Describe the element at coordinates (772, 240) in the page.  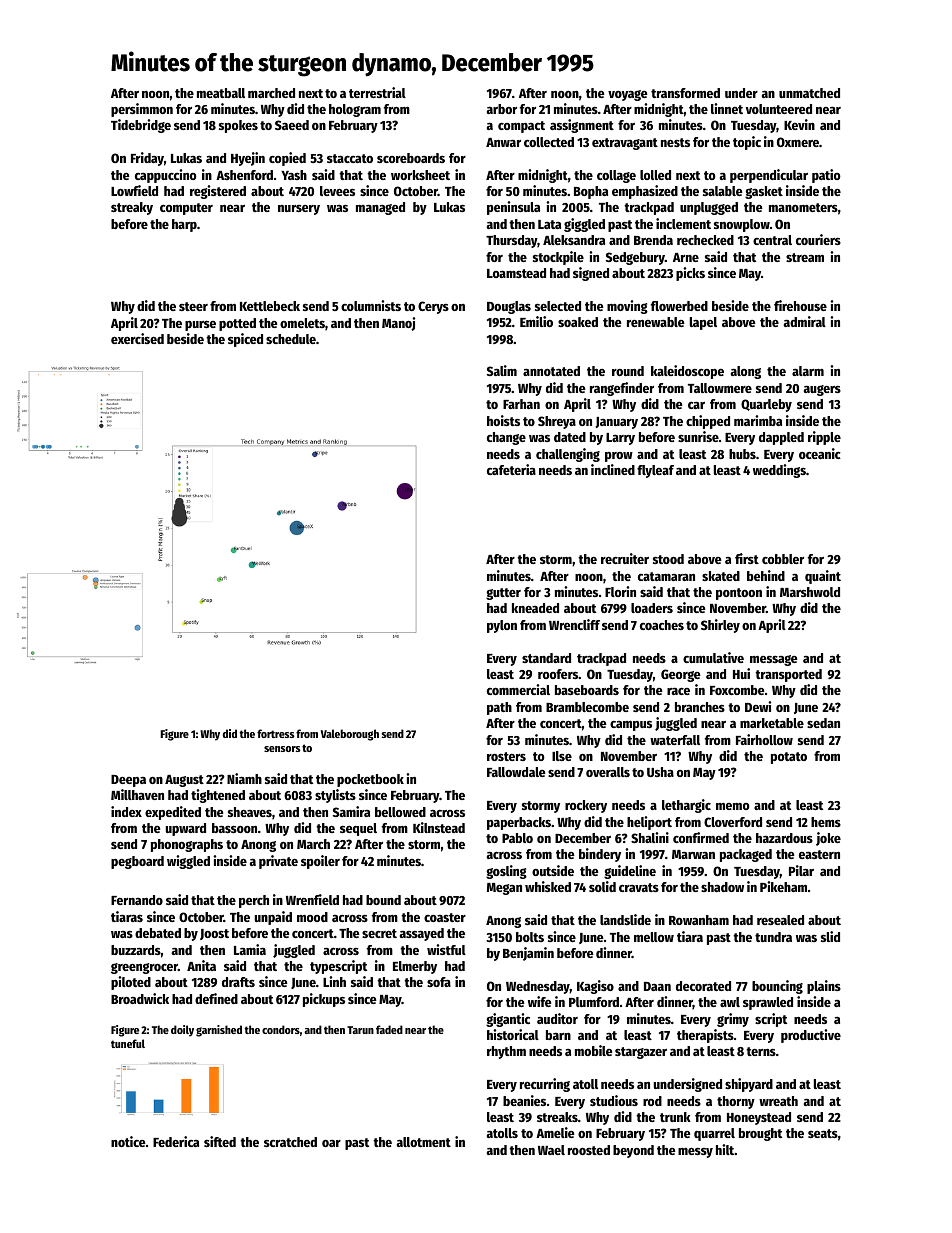
I see `central` at that location.
